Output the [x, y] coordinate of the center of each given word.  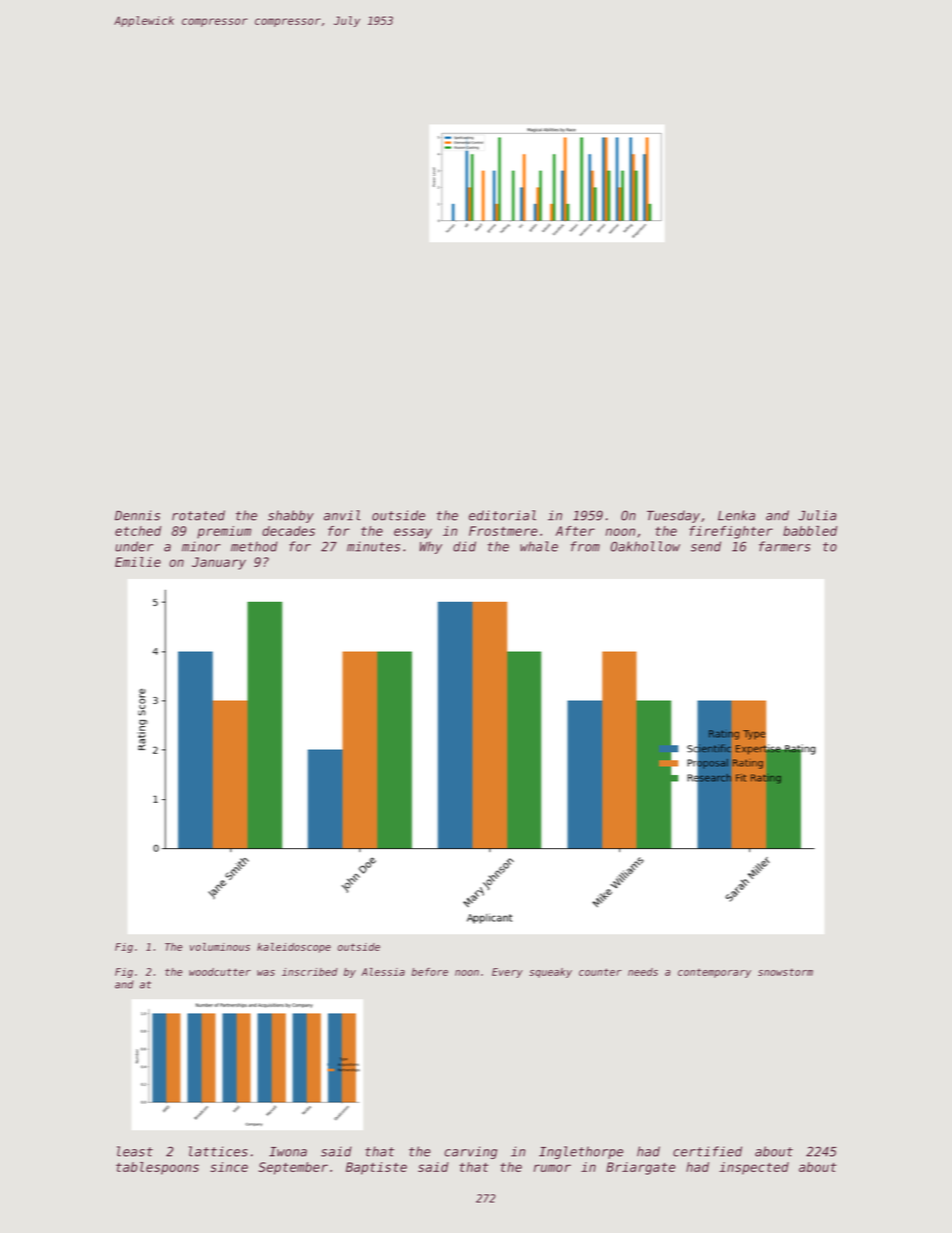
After [575, 531]
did [464, 546]
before [430, 972]
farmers [784, 546]
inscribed [310, 972]
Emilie [138, 562]
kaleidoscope [294, 948]
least [135, 1151]
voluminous [220, 947]
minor [201, 546]
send [706, 546]
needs [643, 972]
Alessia [383, 972]
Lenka [736, 515]
